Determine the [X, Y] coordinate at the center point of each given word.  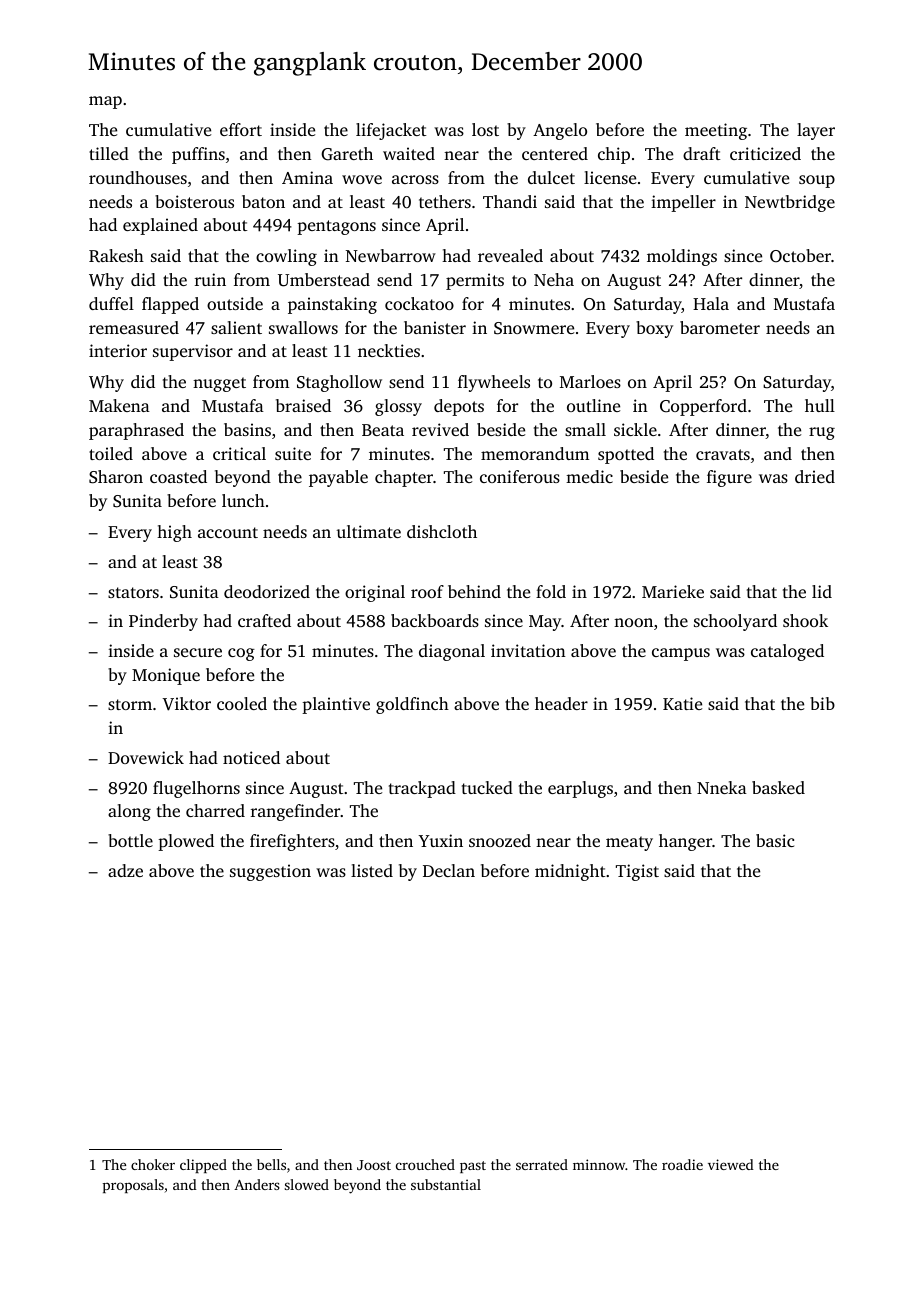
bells [271, 1164]
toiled [111, 453]
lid [822, 591]
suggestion [270, 872]
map [105, 102]
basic [775, 840]
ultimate [369, 531]
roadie [682, 1164]
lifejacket [391, 131]
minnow [599, 1164]
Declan [449, 870]
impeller [683, 203]
